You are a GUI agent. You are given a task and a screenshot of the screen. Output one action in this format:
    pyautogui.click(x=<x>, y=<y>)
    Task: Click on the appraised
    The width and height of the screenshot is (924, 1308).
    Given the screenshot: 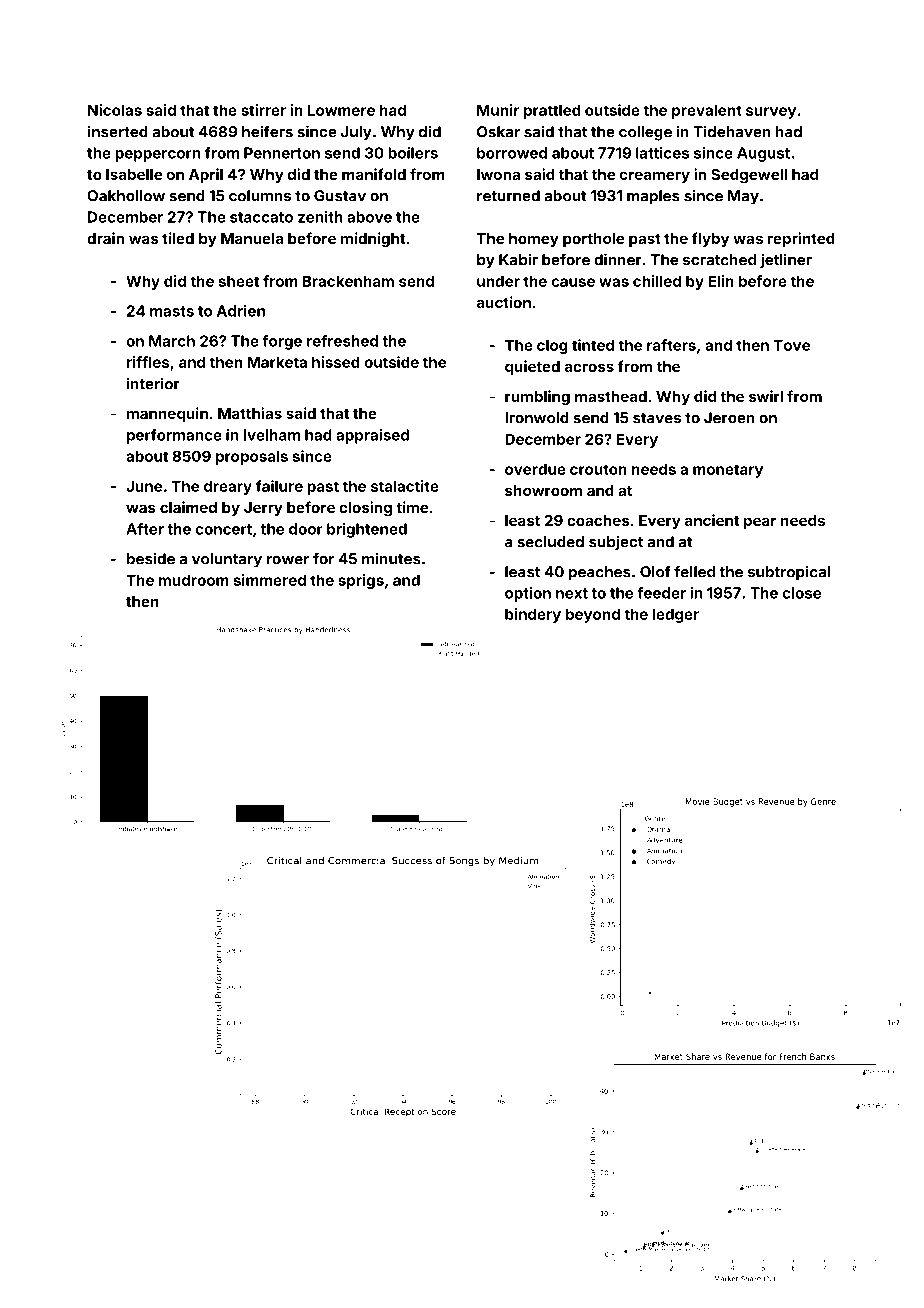 What is the action you would take?
    pyautogui.click(x=372, y=436)
